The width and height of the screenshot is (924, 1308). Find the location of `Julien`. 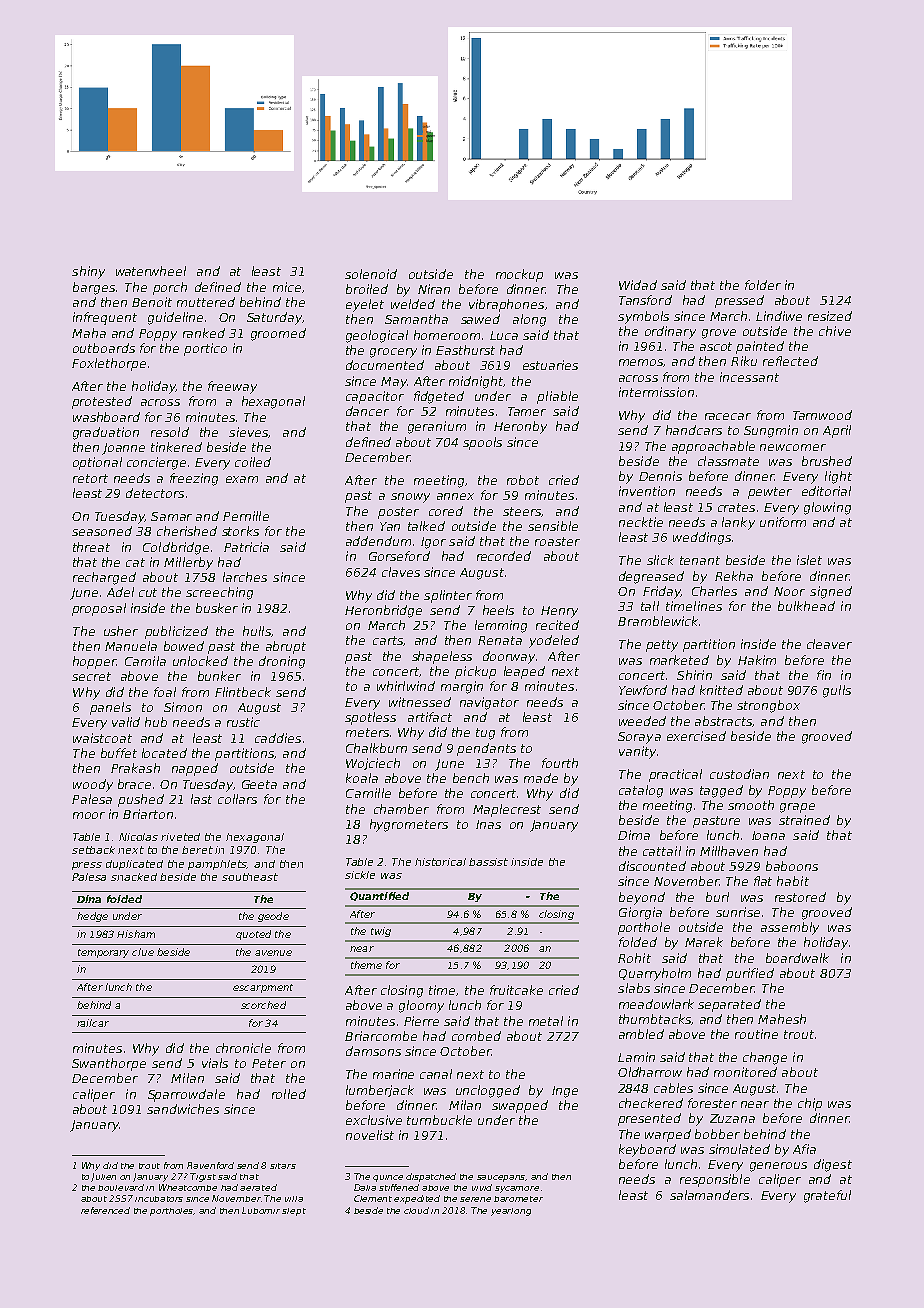

Julien is located at coordinates (103, 1177).
